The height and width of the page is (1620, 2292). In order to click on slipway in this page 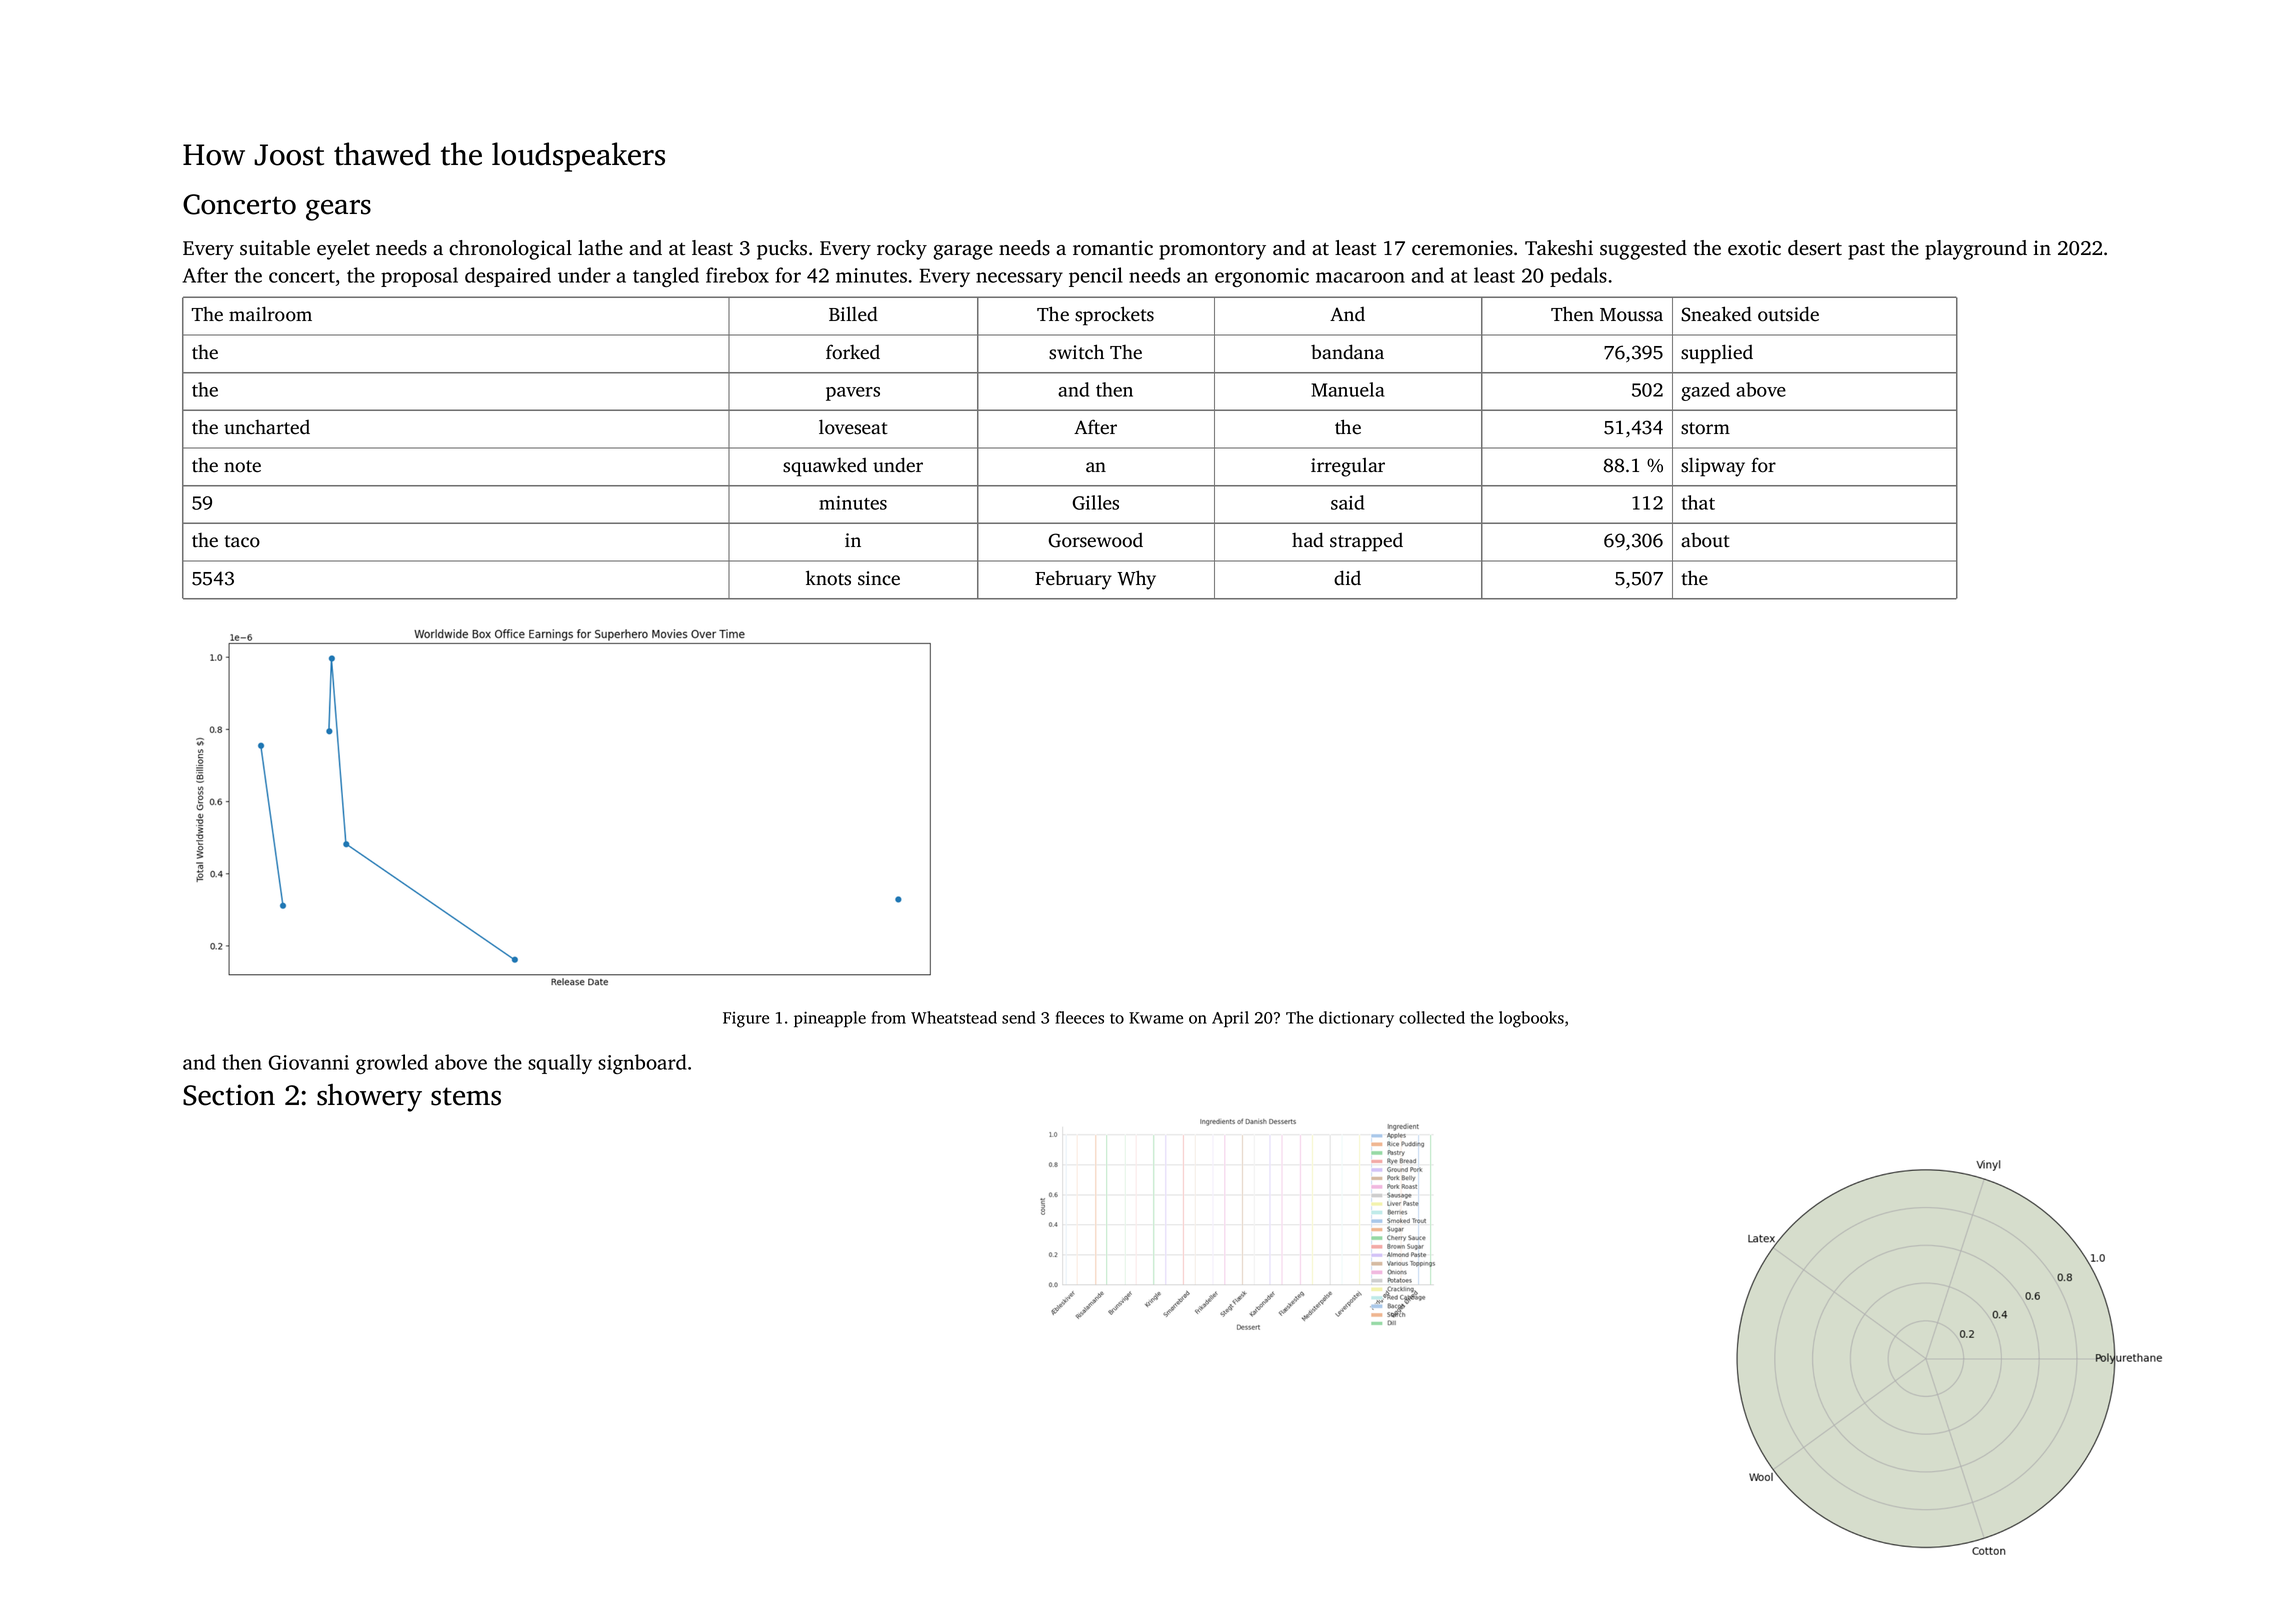, I will do `click(1713, 467)`.
